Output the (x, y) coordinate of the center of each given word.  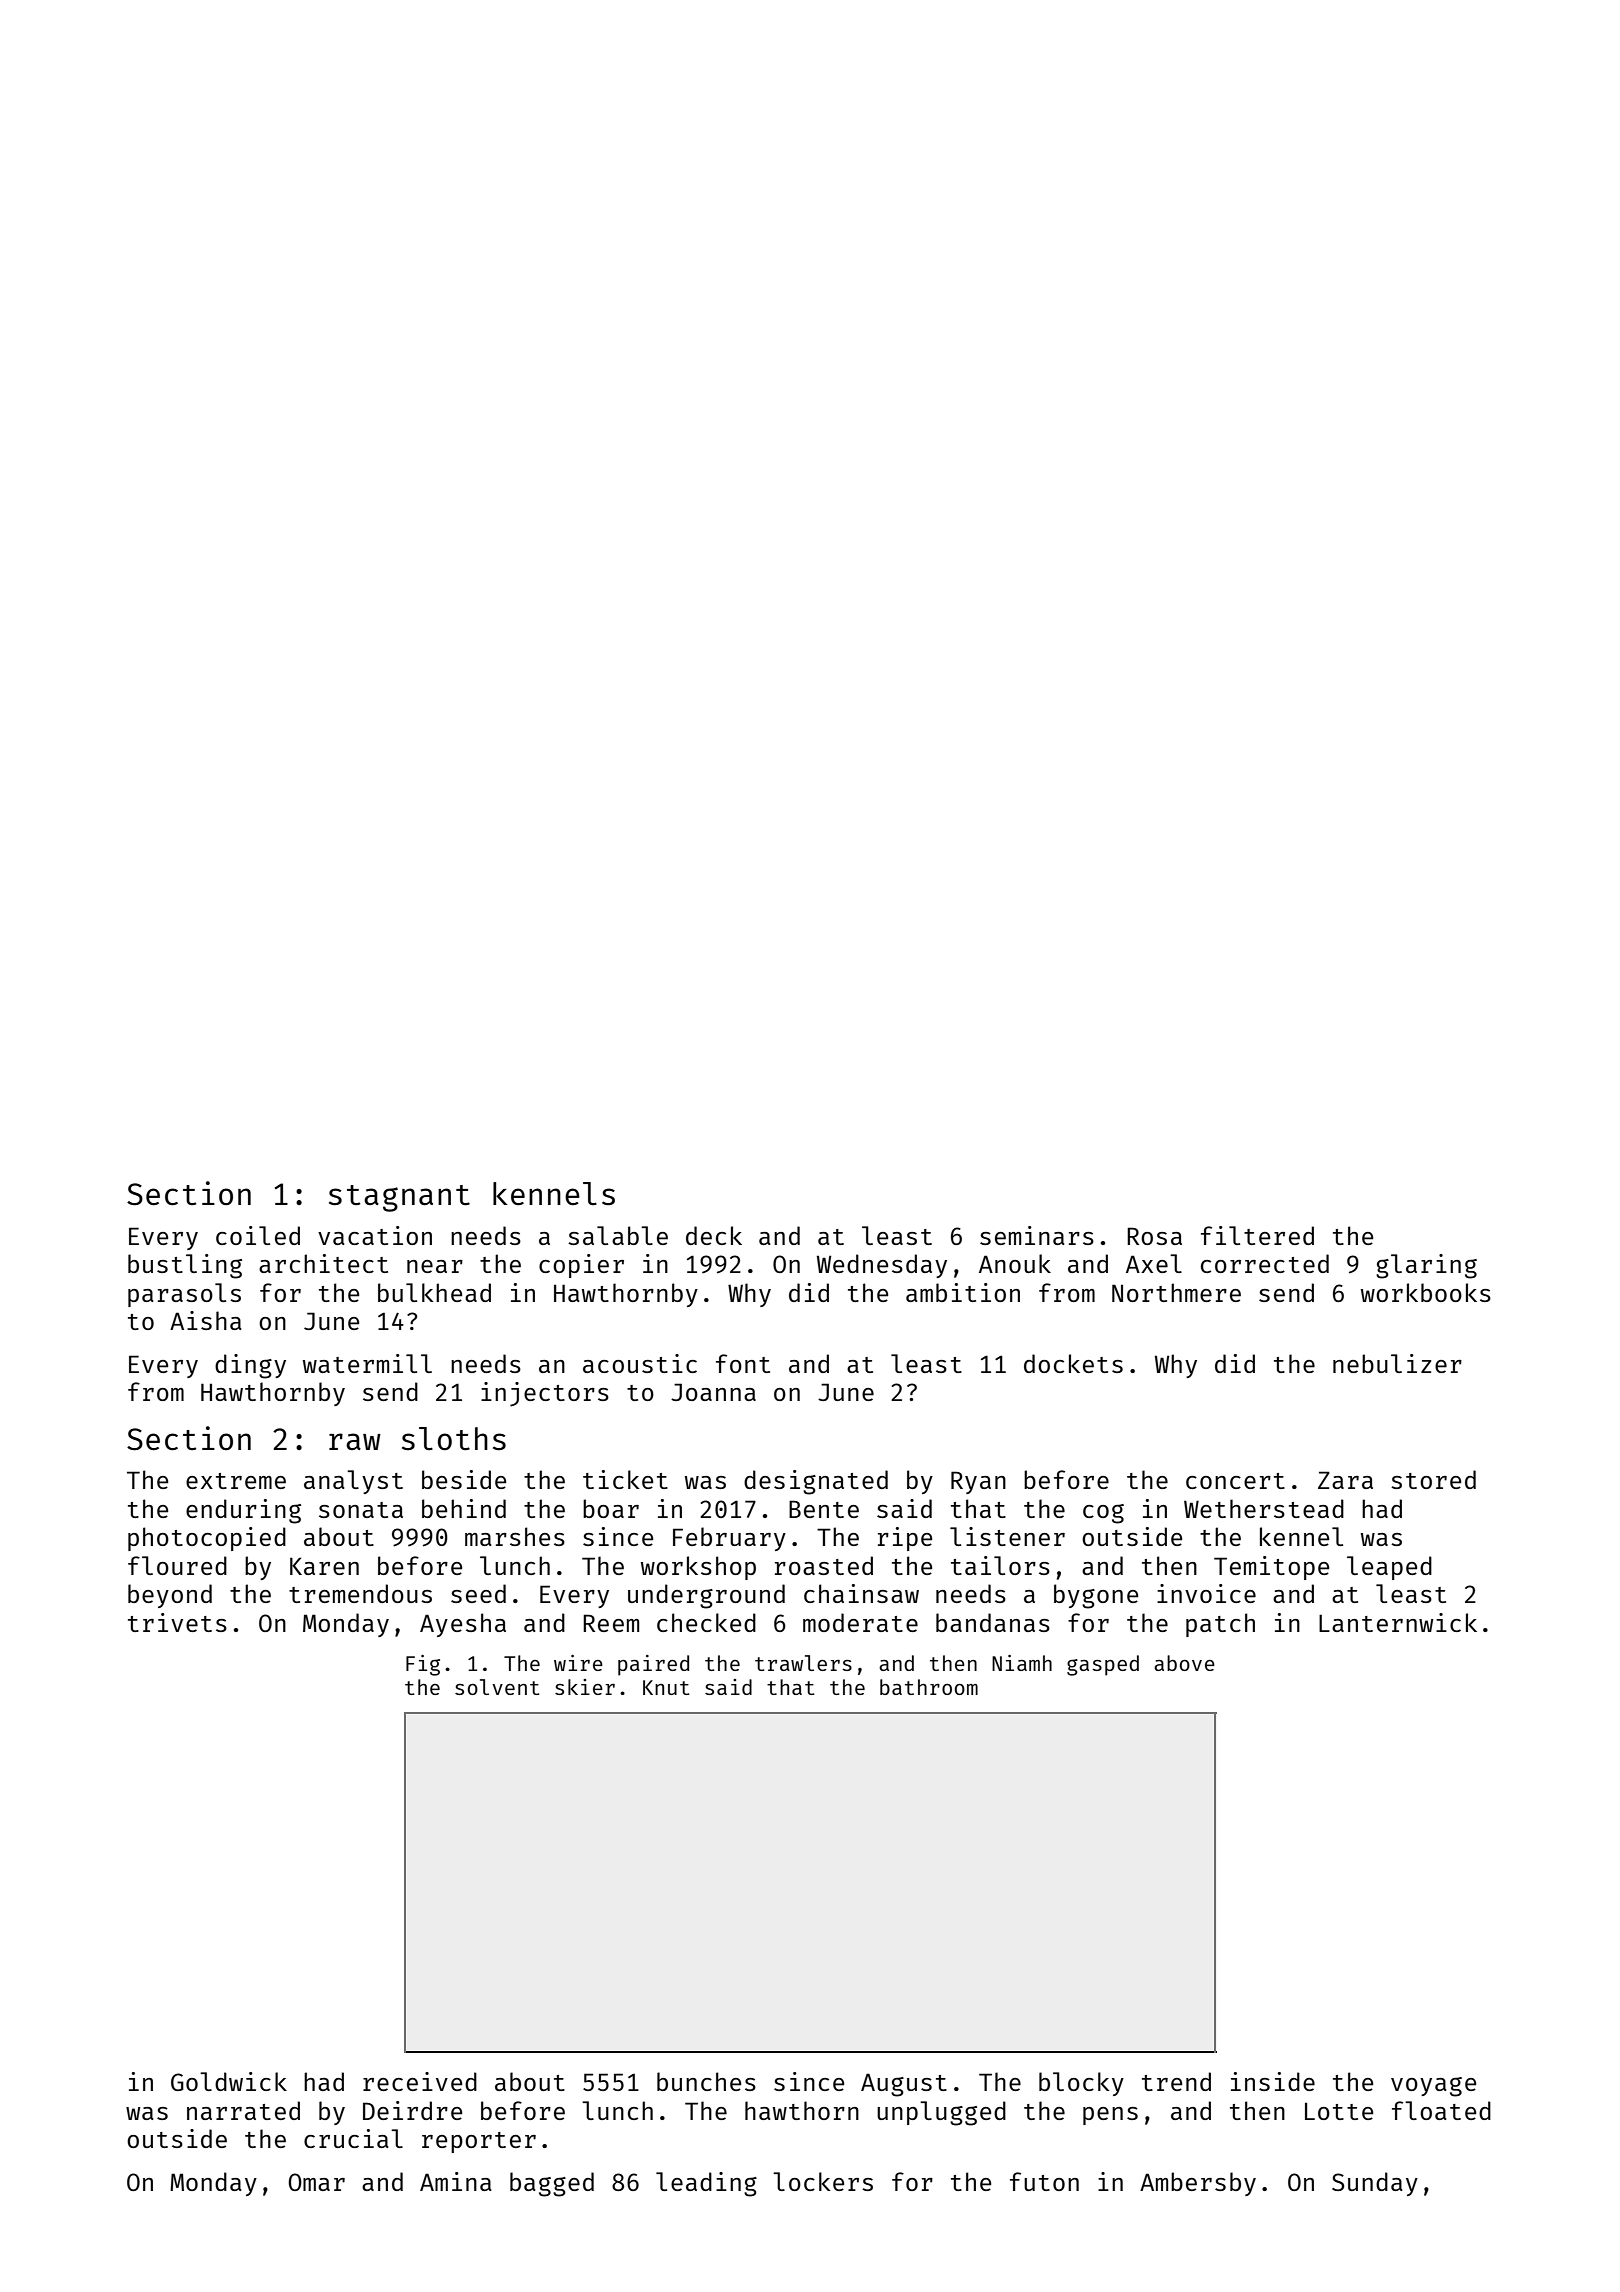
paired (653, 1665)
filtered (1257, 1235)
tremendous (360, 1593)
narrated (243, 2110)
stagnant (399, 1198)
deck (714, 1235)
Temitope (1271, 1568)
